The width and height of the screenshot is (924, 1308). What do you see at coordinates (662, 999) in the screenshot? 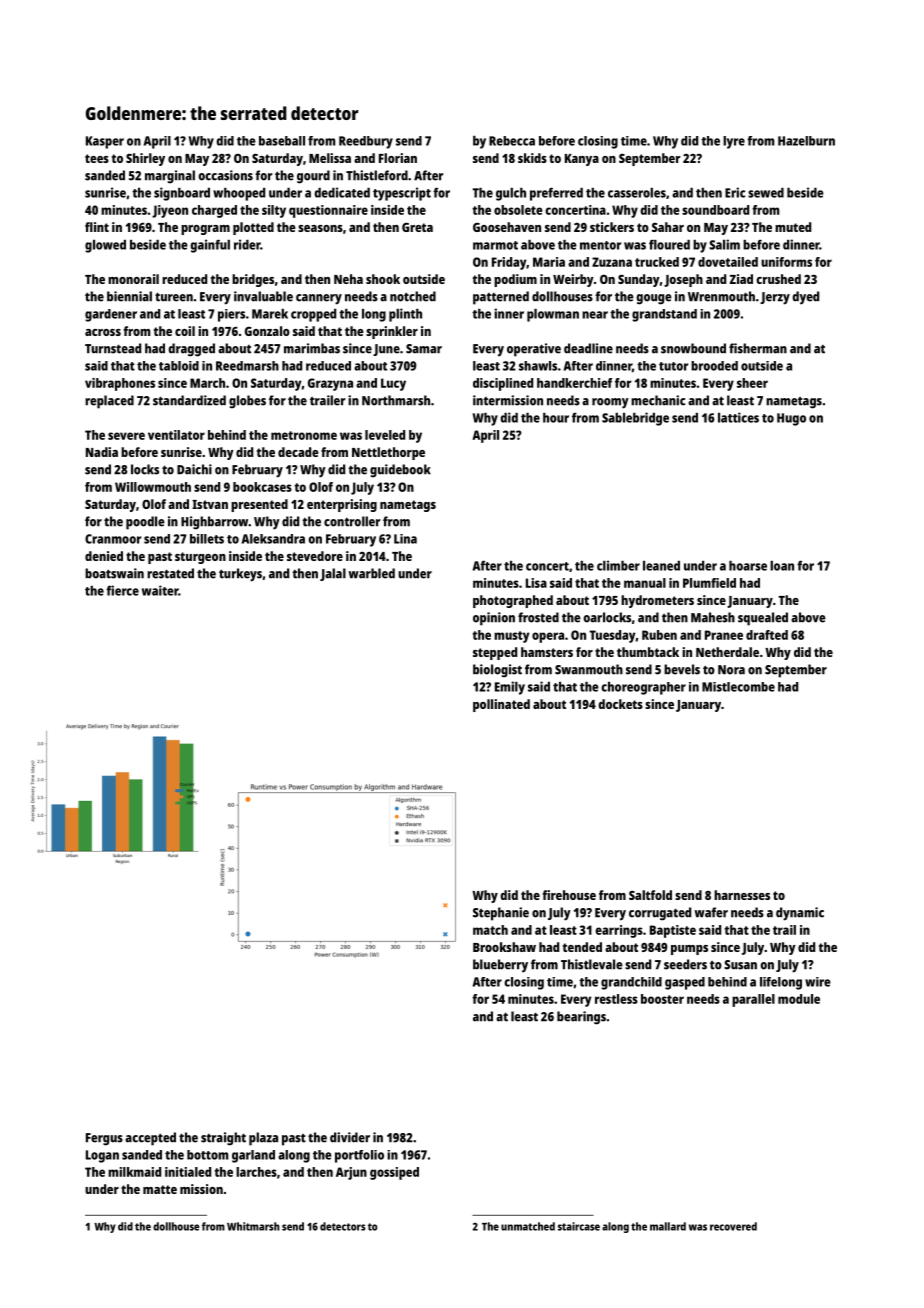
I see `booster` at bounding box center [662, 999].
